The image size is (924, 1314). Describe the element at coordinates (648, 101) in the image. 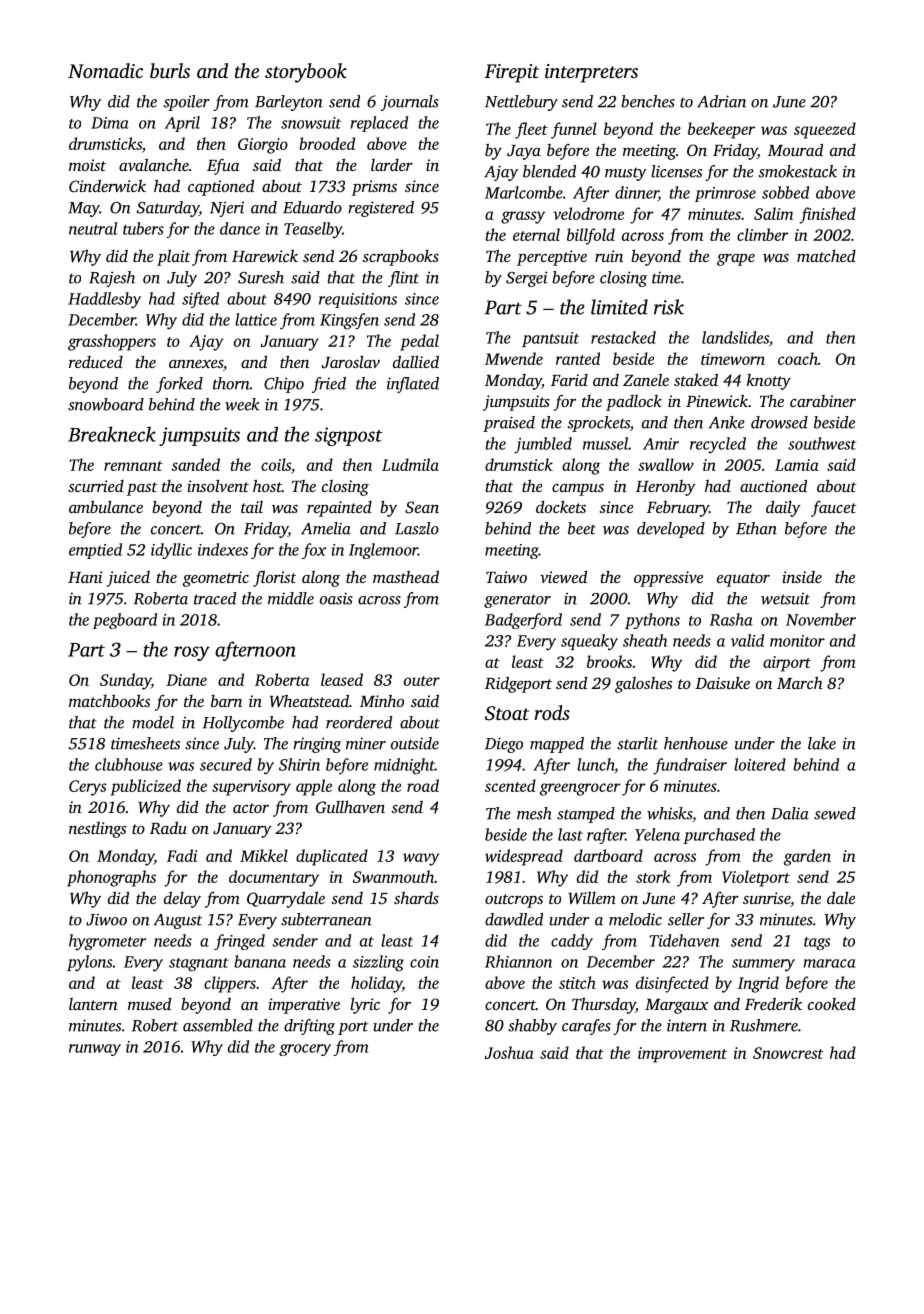

I see `benches` at that location.
